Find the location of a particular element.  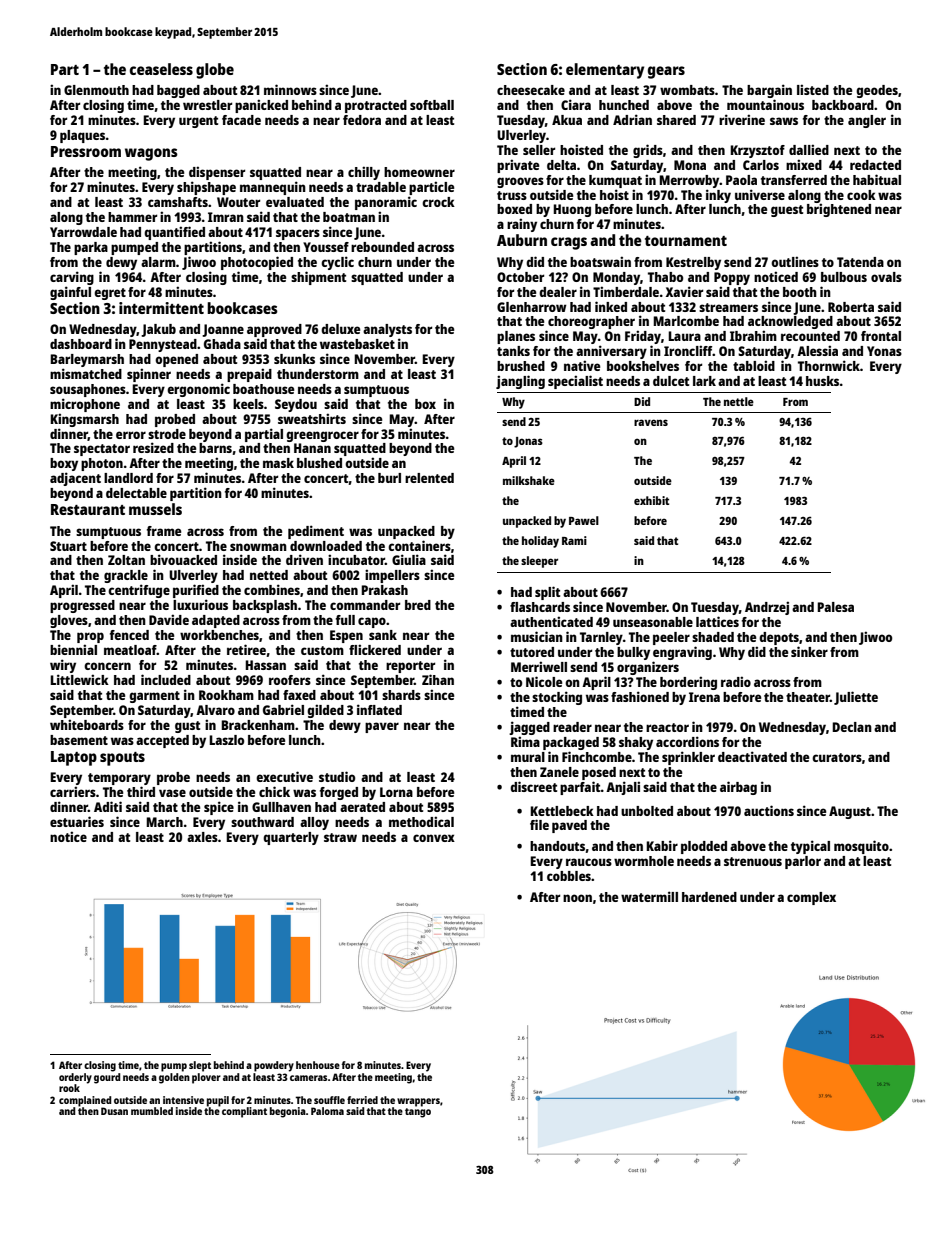

Laszlo is located at coordinates (226, 740).
